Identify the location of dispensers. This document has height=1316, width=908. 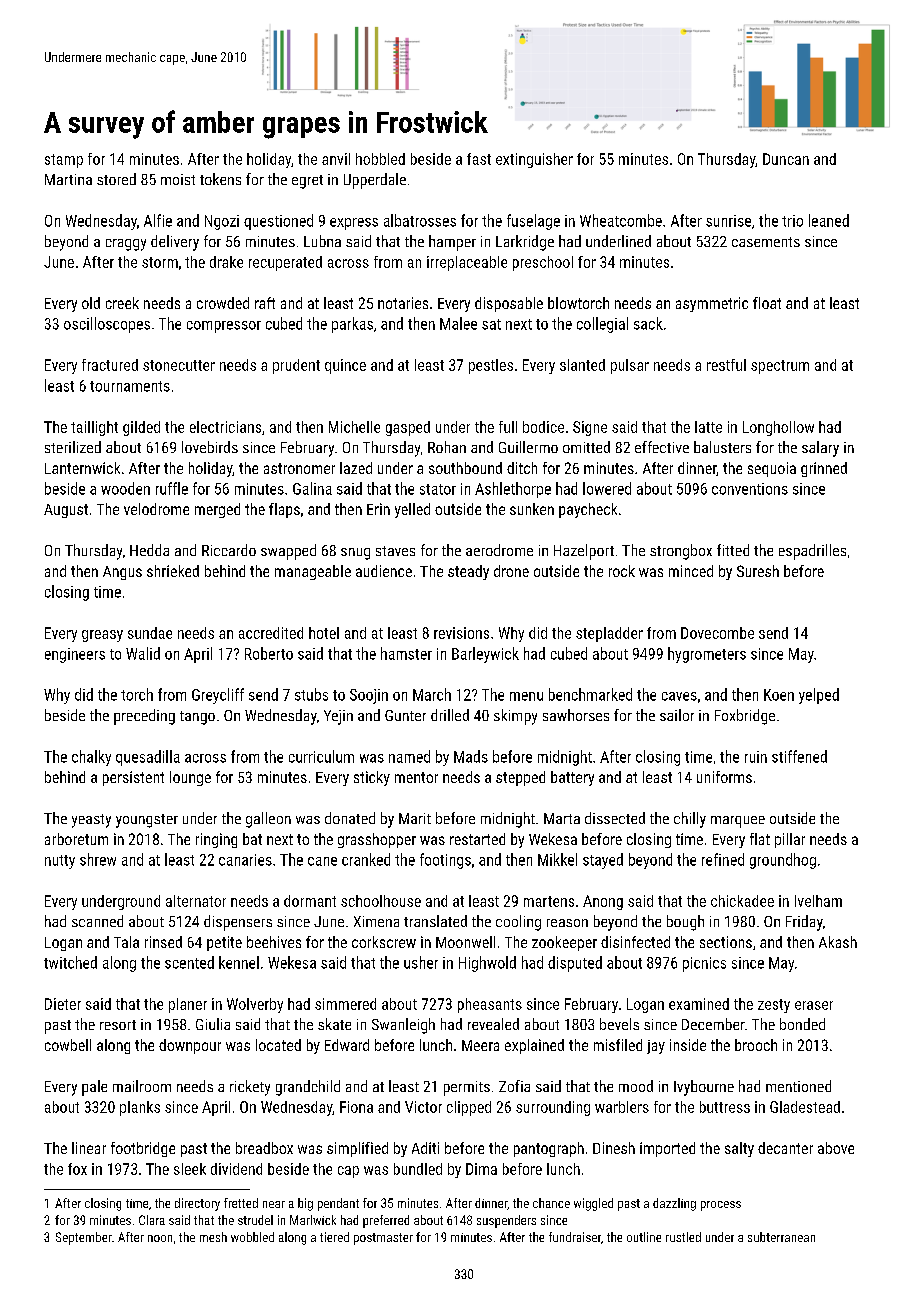
(238, 923).
